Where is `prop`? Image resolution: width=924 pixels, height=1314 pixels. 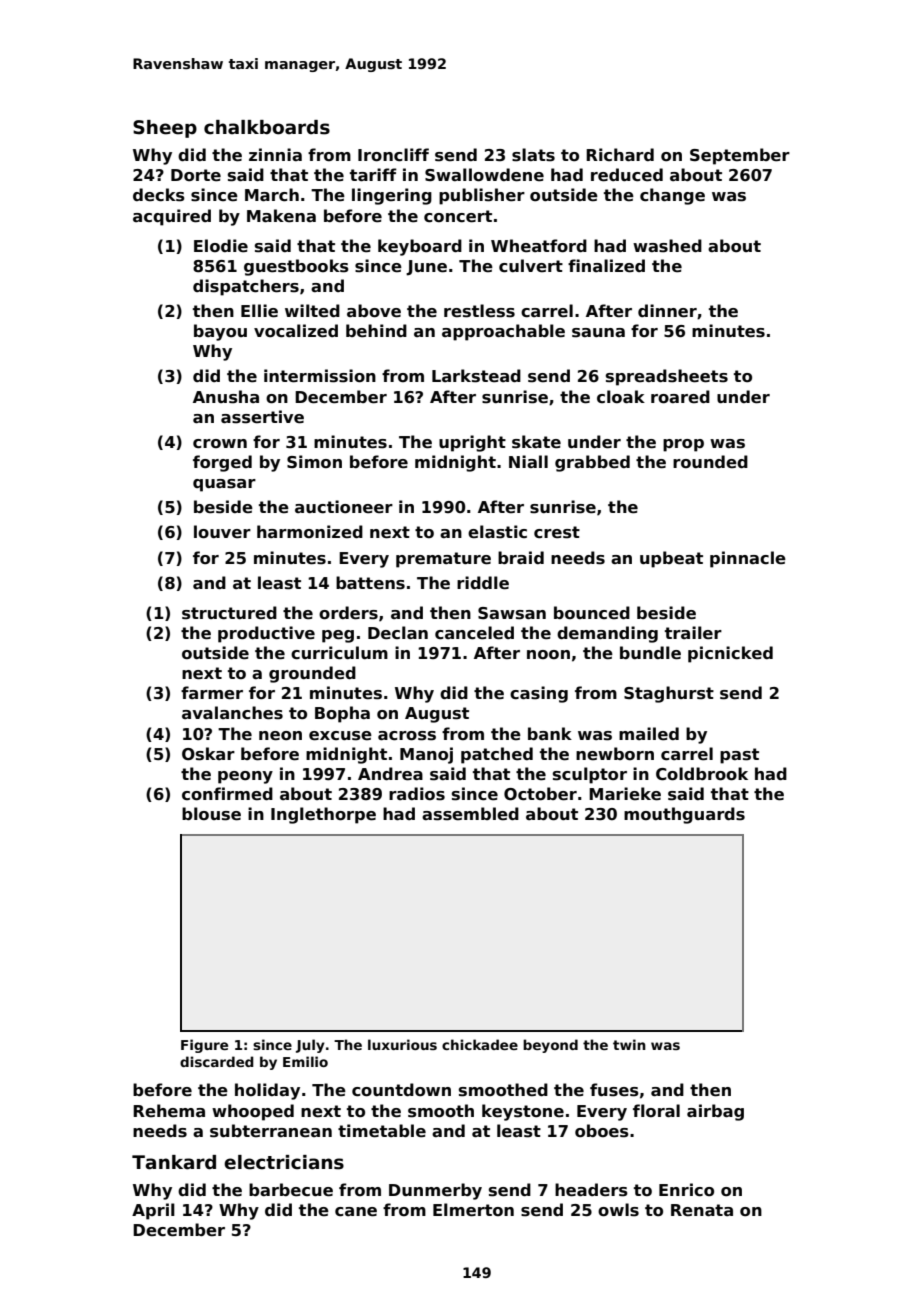
prop is located at coordinates (683, 445).
